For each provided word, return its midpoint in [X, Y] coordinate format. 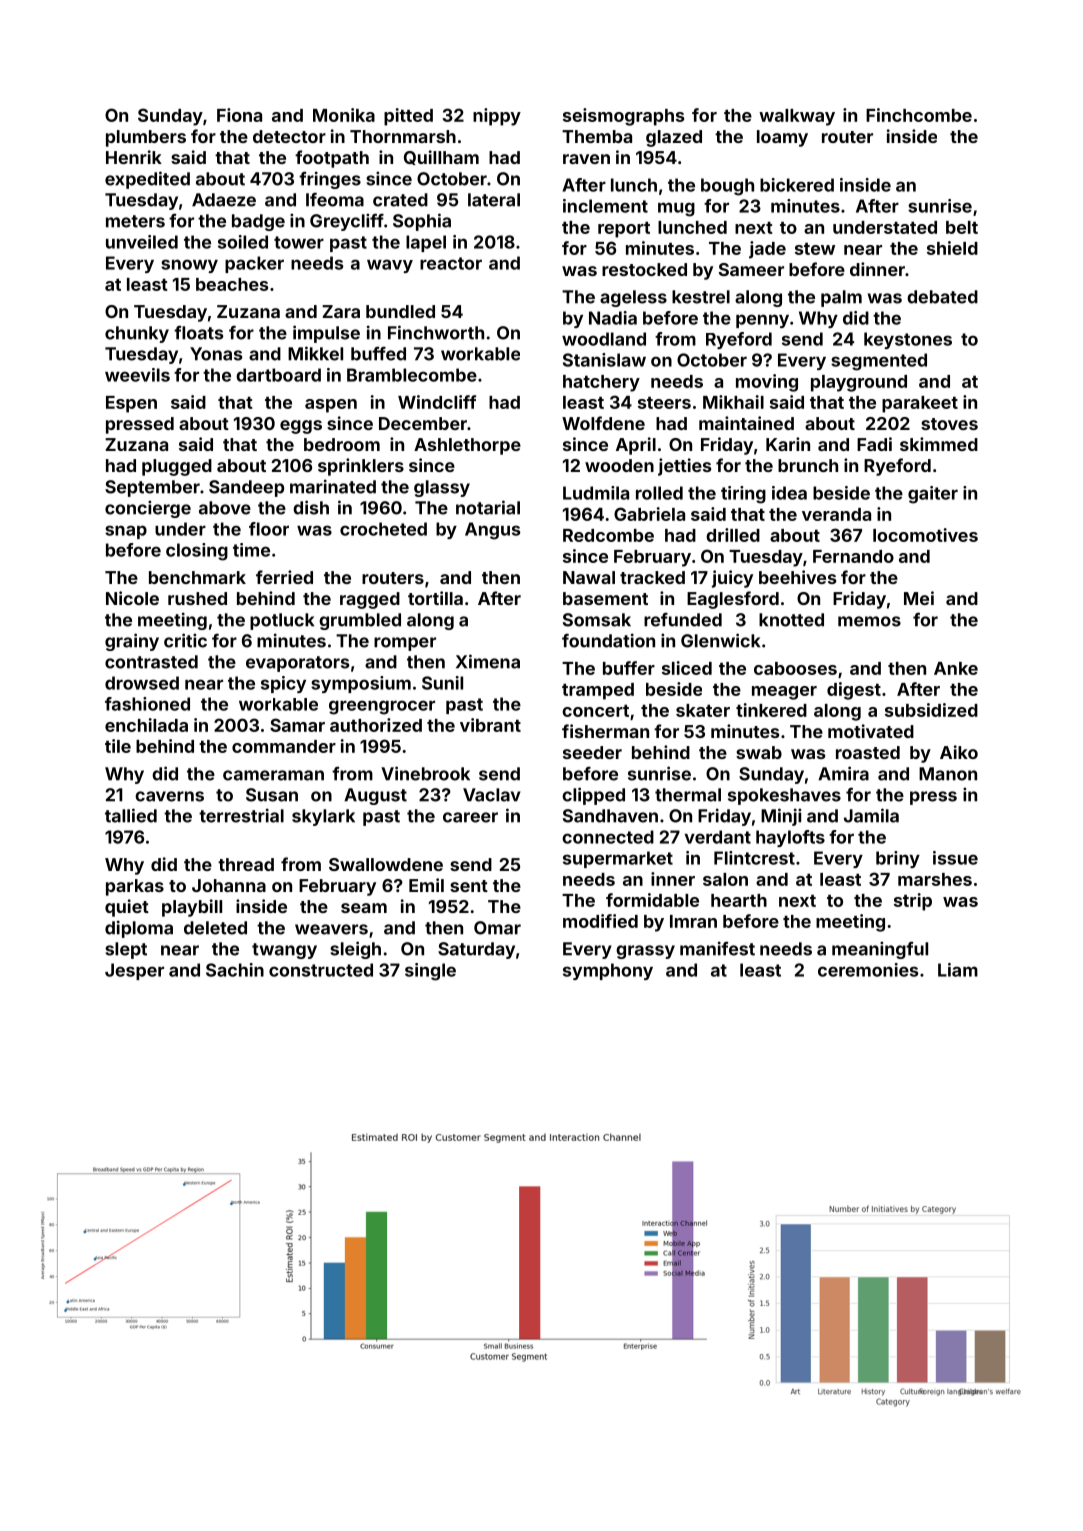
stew [815, 249]
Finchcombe [919, 115]
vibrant [490, 725]
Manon [948, 774]
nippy [497, 117]
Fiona [239, 115]
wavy [390, 266]
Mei [919, 598]
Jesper [134, 971]
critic [185, 640]
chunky [137, 334]
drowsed [142, 683]
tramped [598, 691]
